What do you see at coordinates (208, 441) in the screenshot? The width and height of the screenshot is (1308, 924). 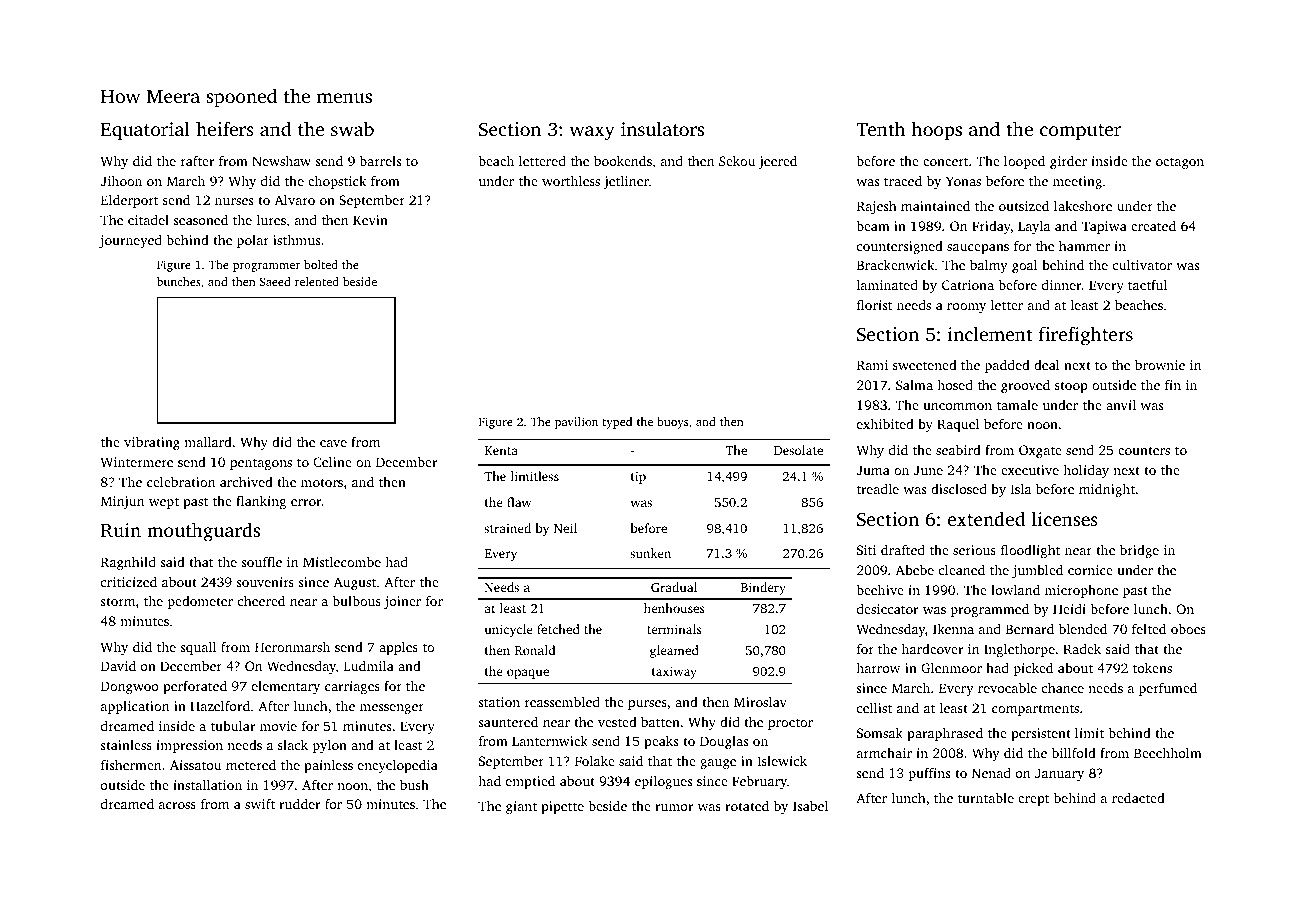 I see `mallard` at bounding box center [208, 441].
